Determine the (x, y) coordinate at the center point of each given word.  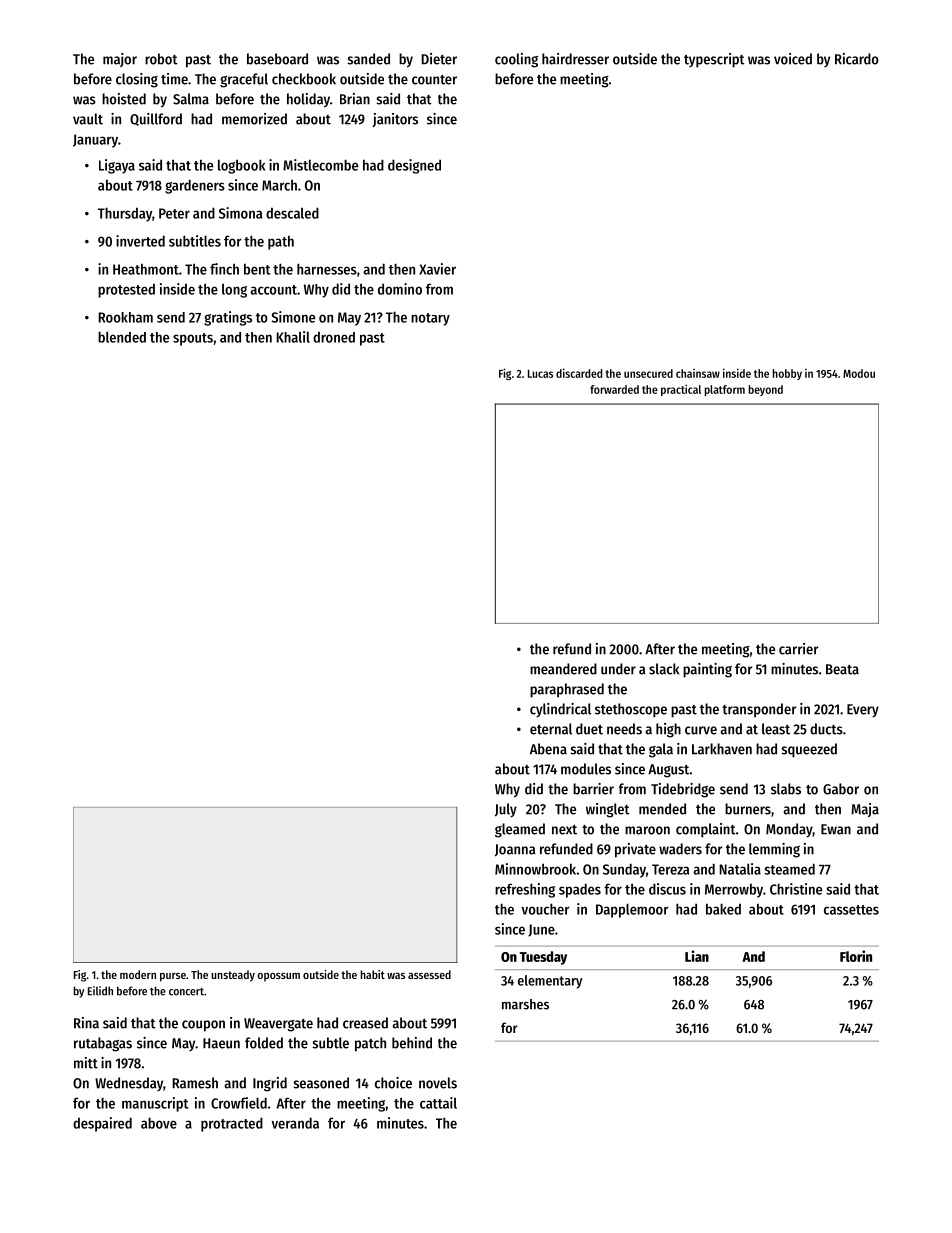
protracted (232, 1124)
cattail (438, 1103)
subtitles (195, 241)
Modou (859, 373)
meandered (563, 669)
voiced (793, 59)
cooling (516, 60)
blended (122, 337)
